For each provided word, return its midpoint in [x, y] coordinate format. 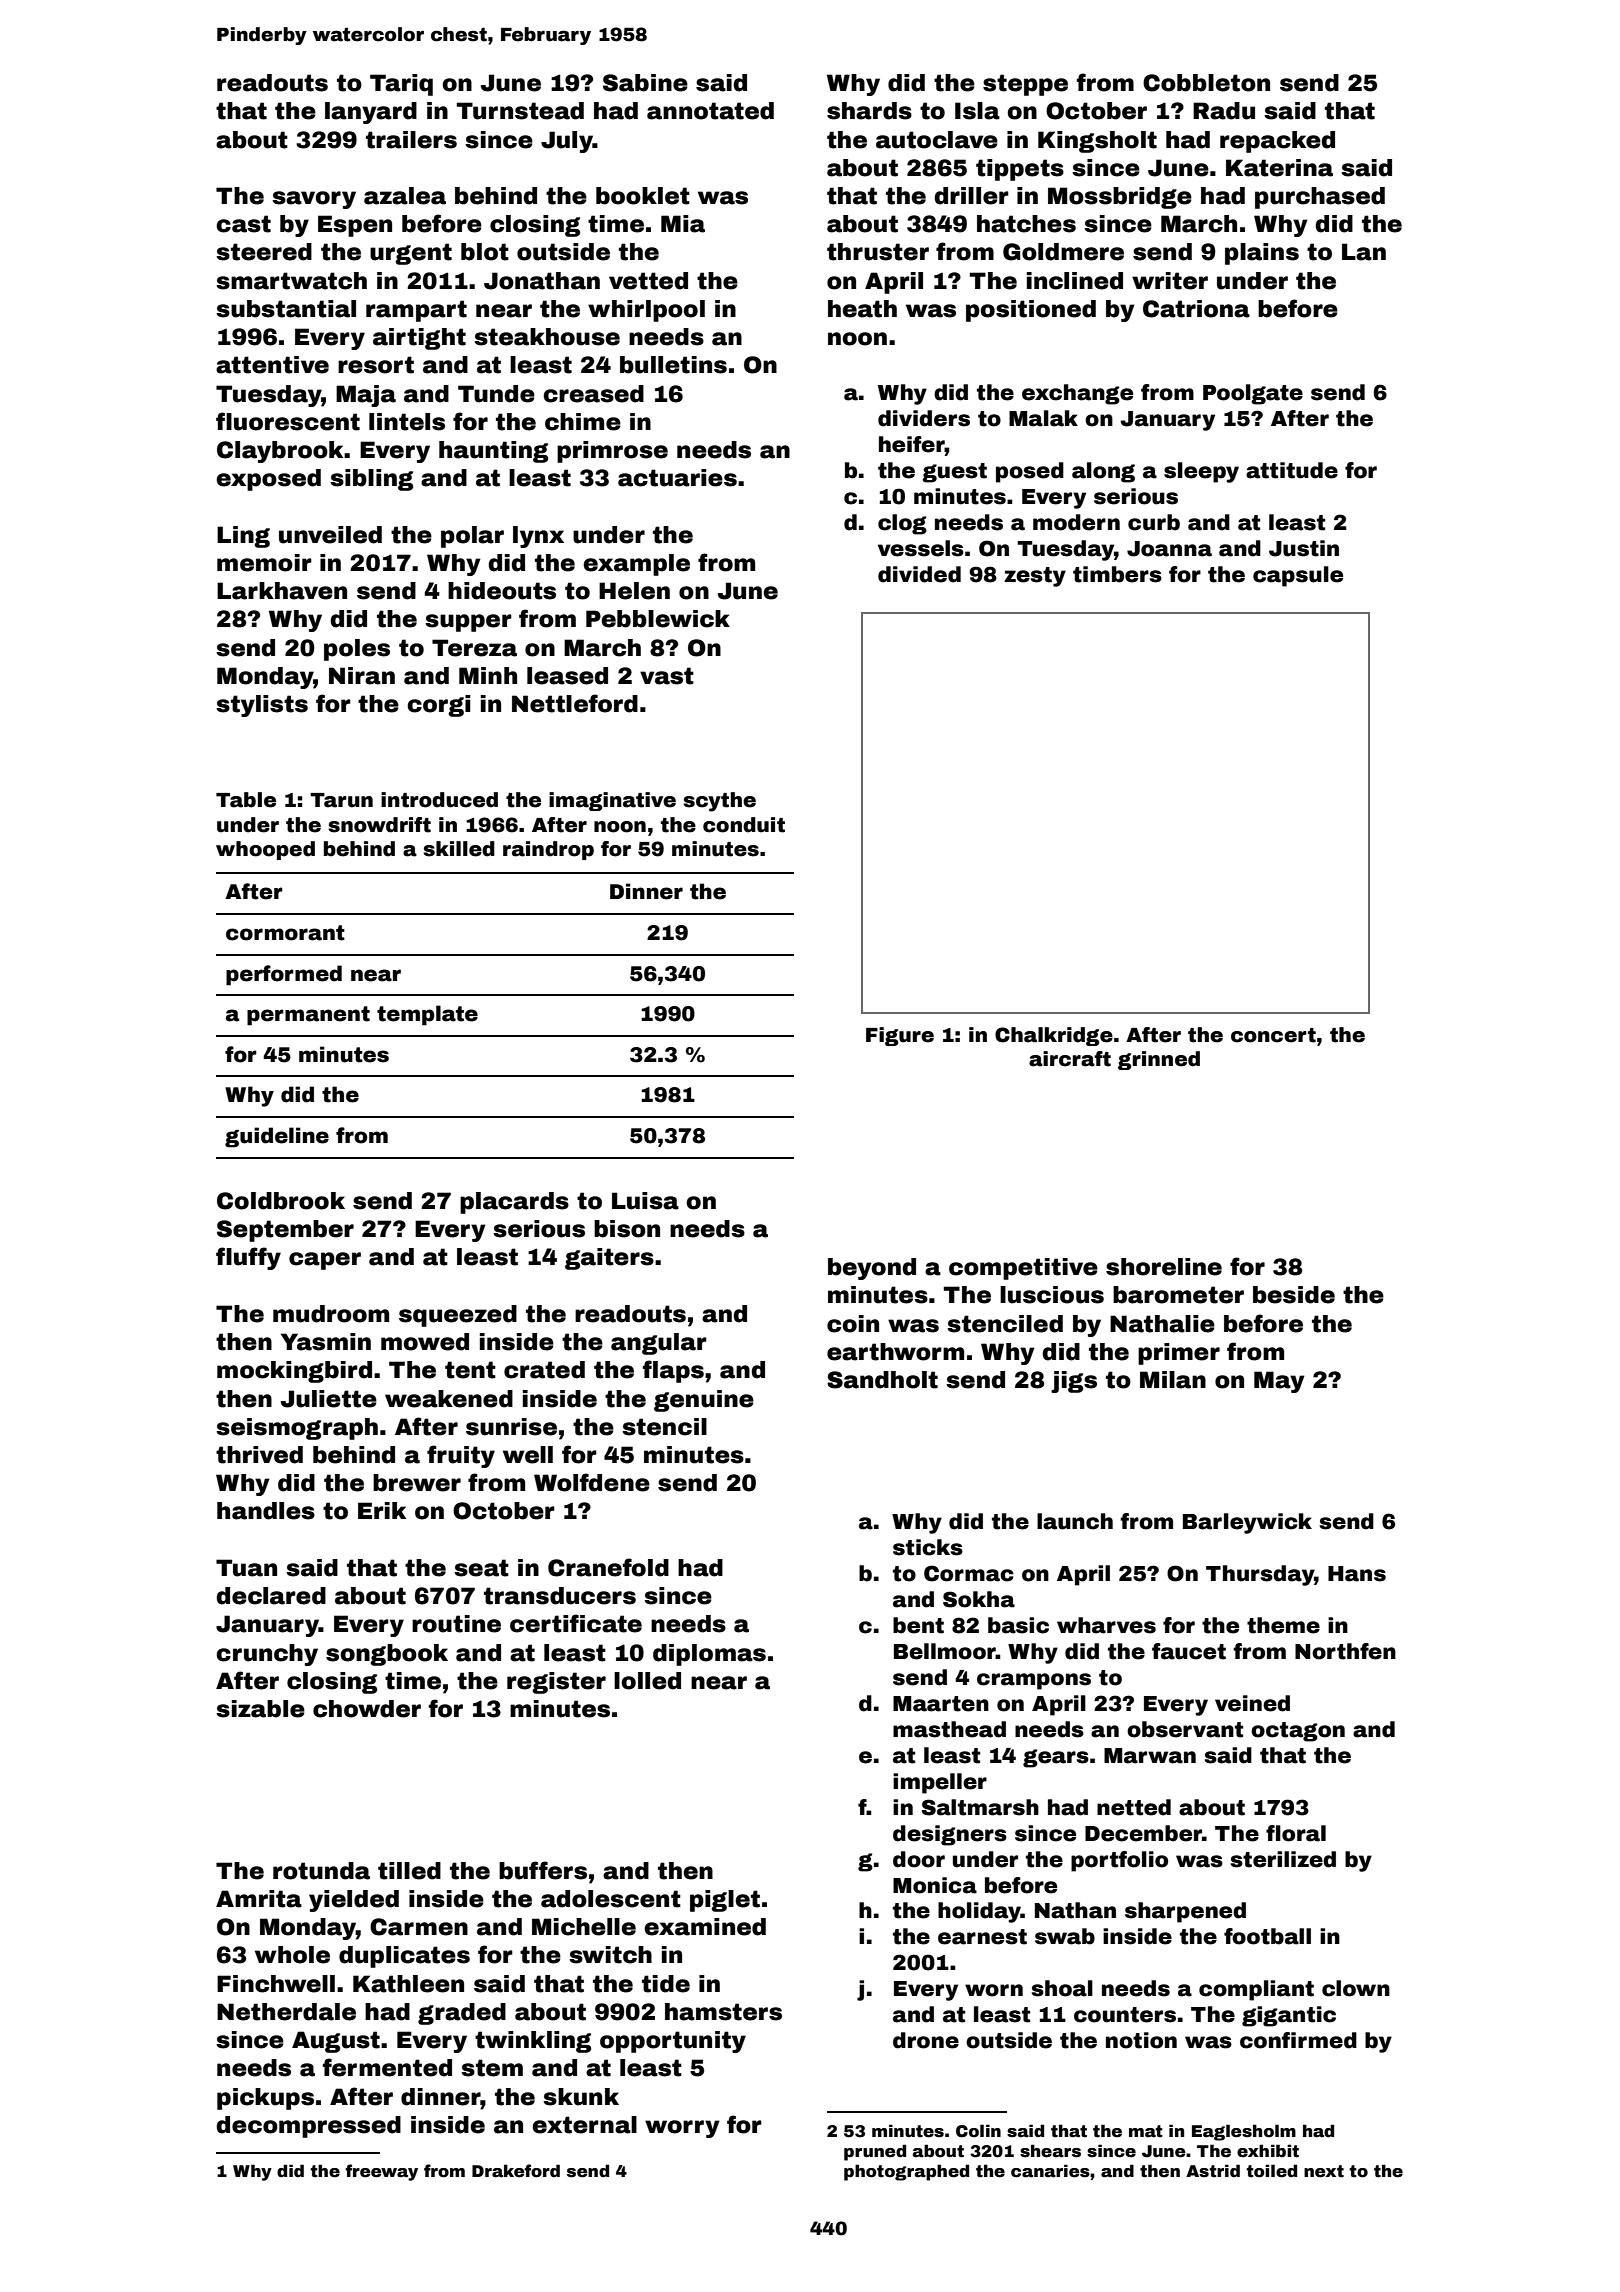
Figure [900, 1036]
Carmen [419, 1927]
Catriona [1196, 309]
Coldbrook [281, 1201]
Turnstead [520, 111]
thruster [878, 252]
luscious [1052, 1295]
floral [1296, 1833]
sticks [928, 1547]
